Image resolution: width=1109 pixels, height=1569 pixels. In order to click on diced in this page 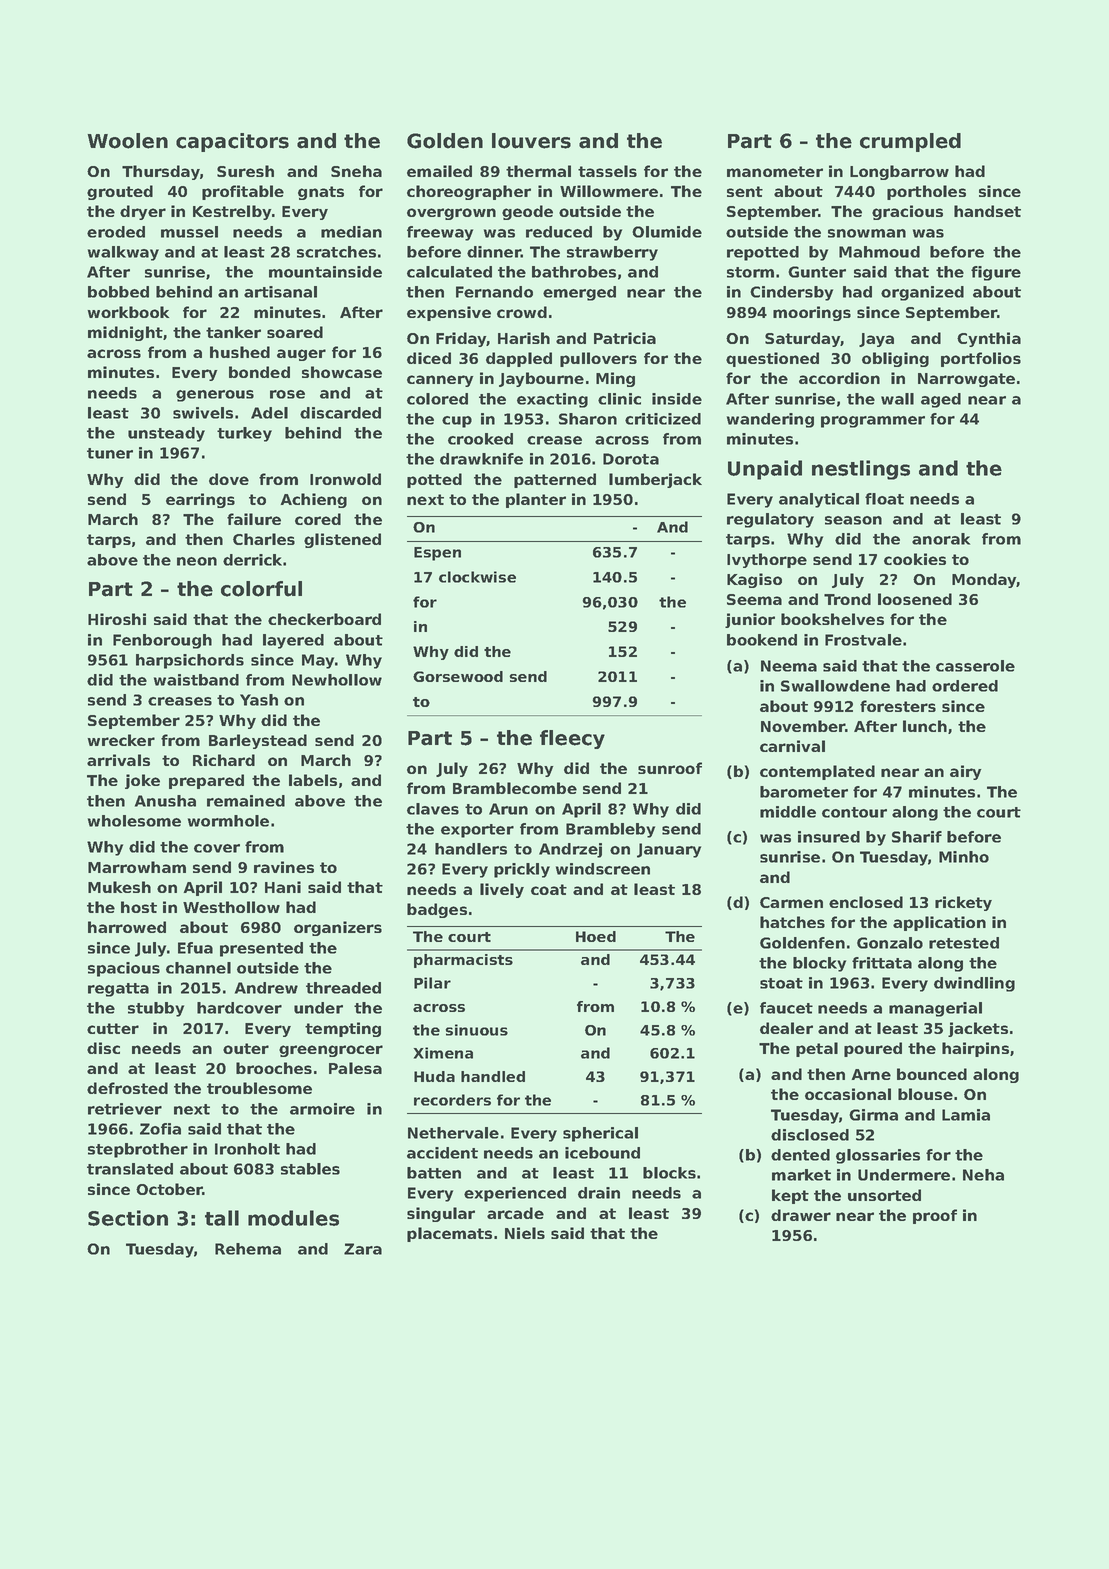, I will do `click(429, 358)`.
